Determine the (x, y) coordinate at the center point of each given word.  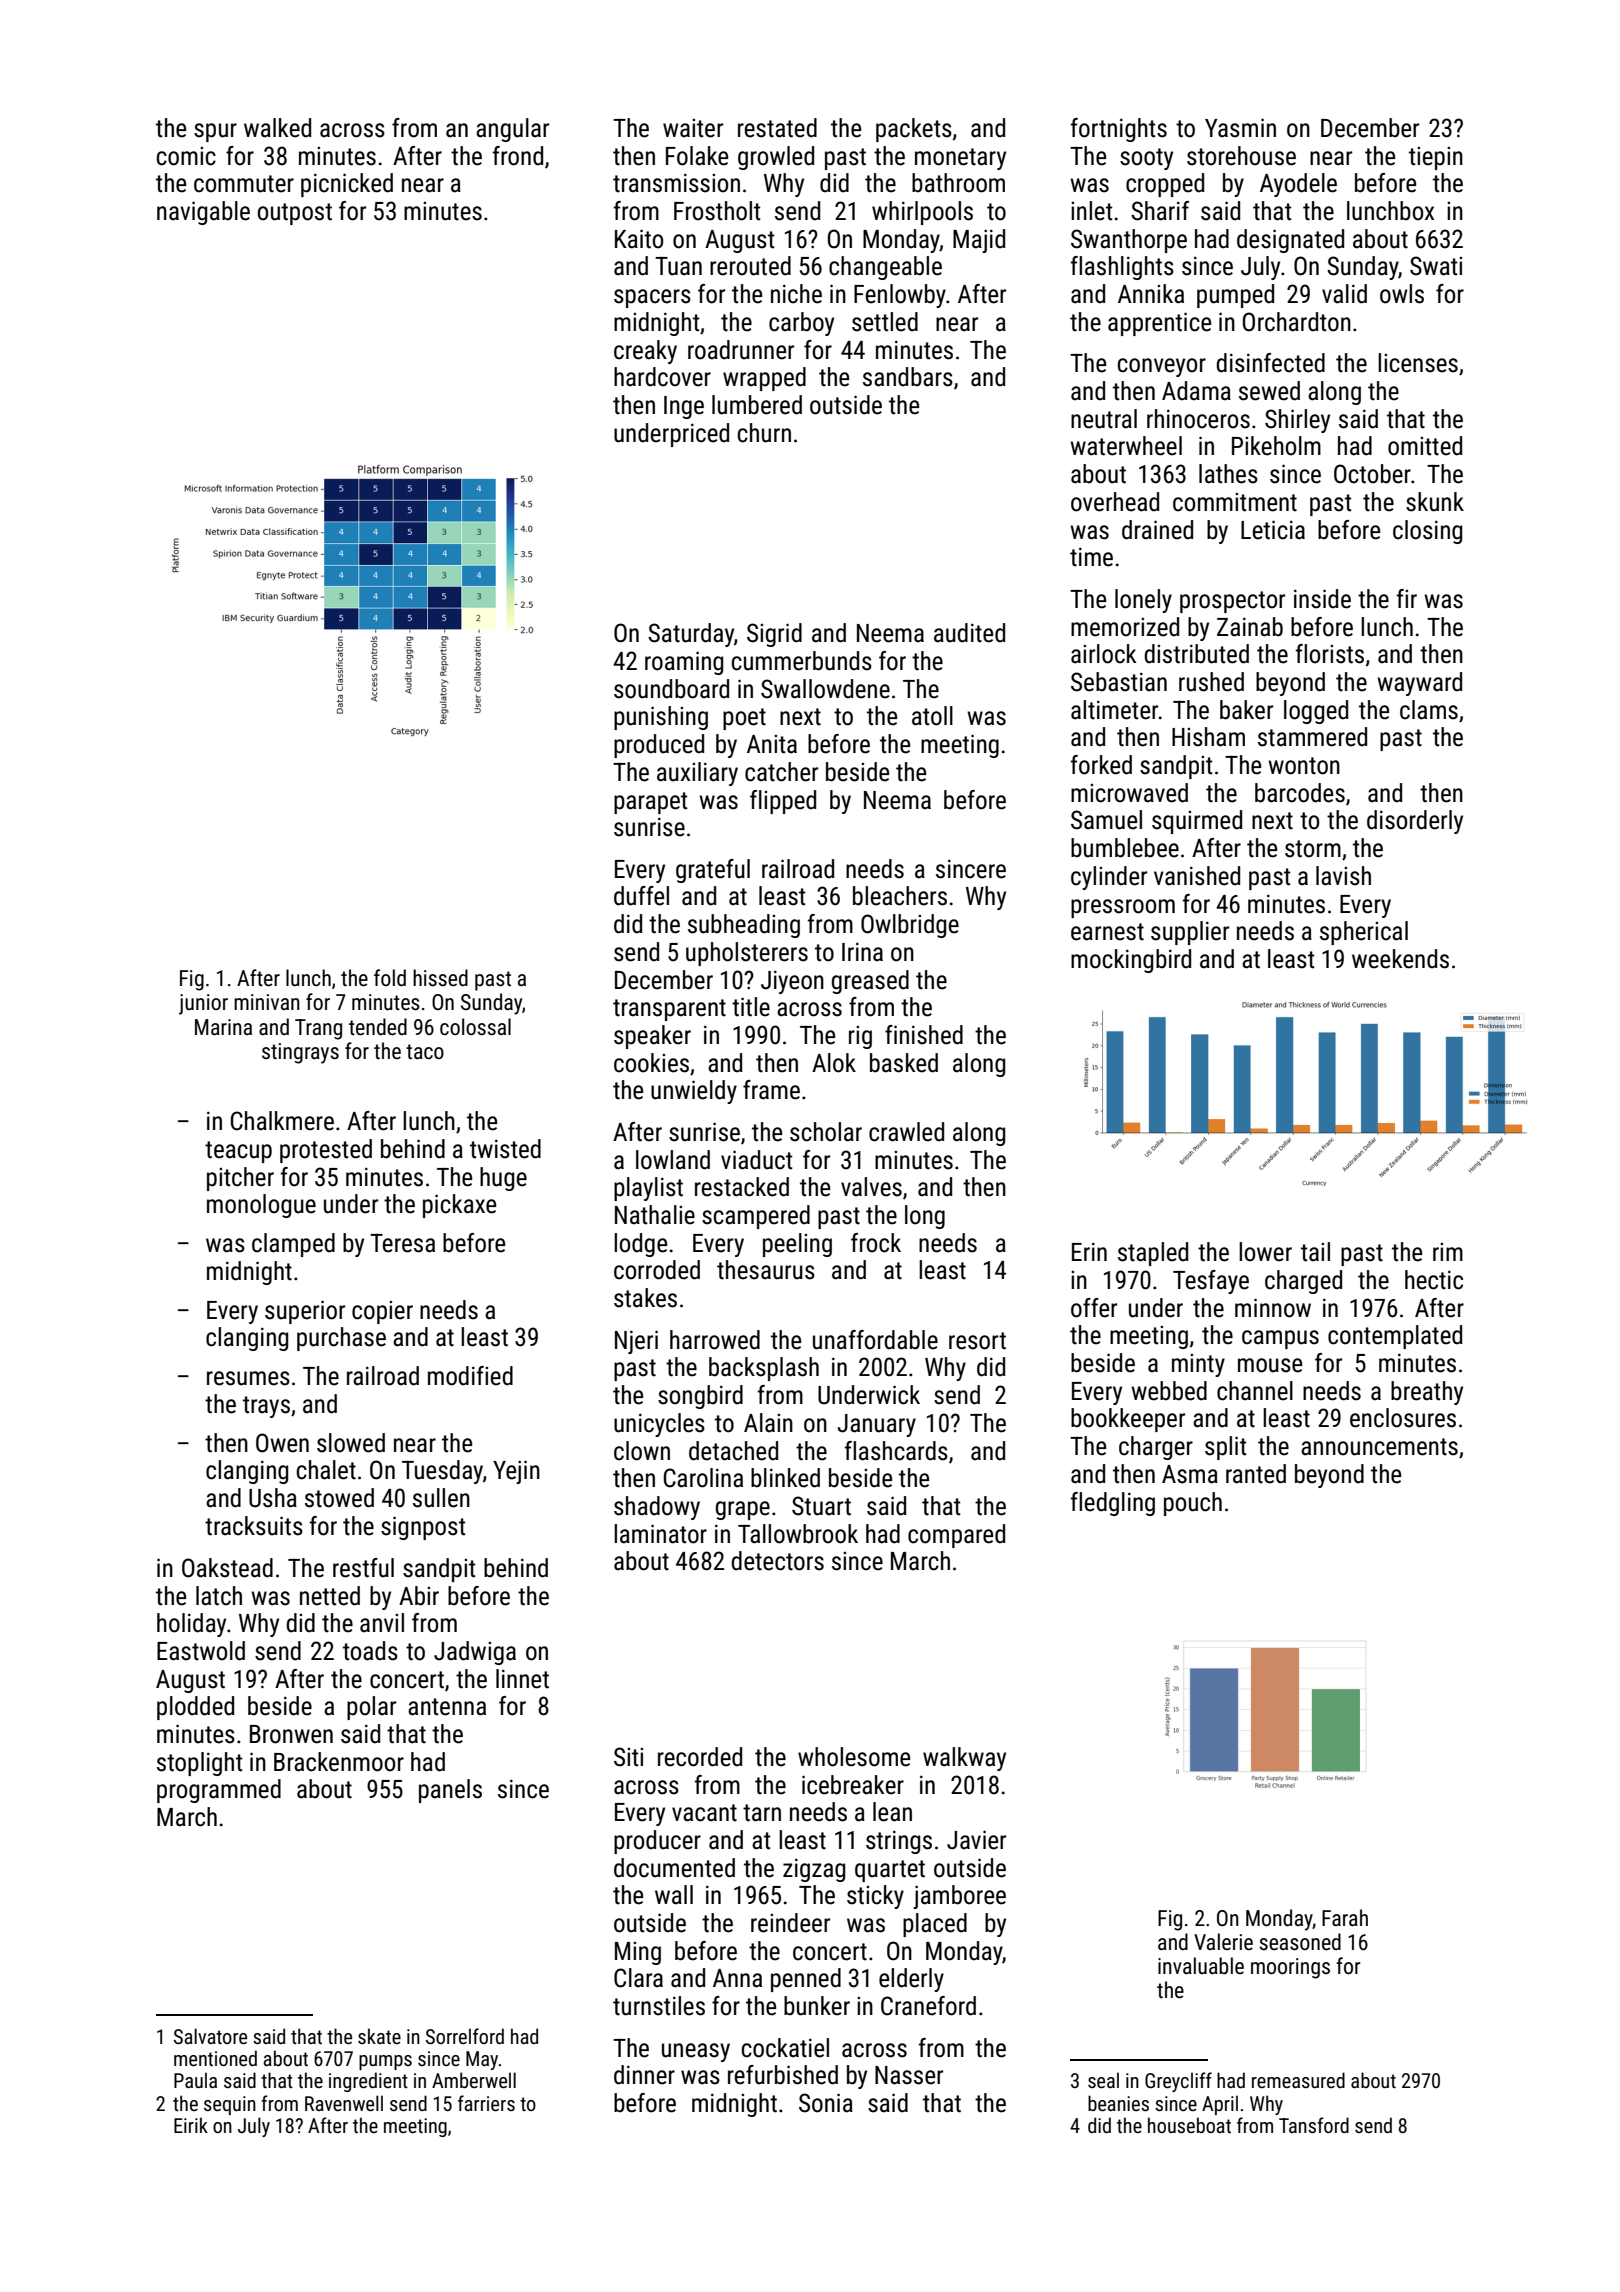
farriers (486, 2103)
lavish (1343, 876)
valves (871, 1187)
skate (379, 2036)
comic (186, 156)
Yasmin (1240, 128)
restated (777, 128)
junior (203, 1004)
